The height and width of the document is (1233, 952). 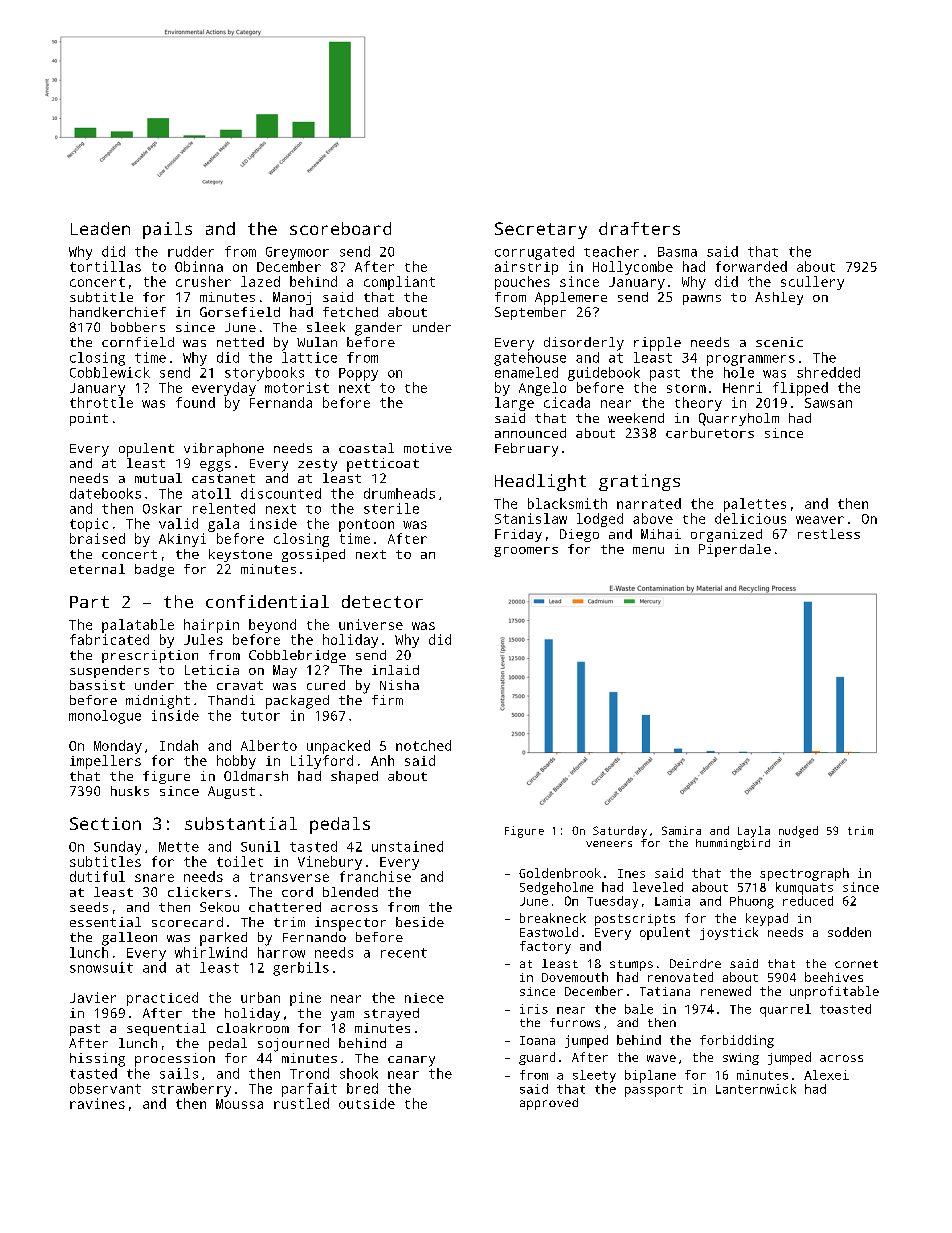 I want to click on niece, so click(x=424, y=998).
